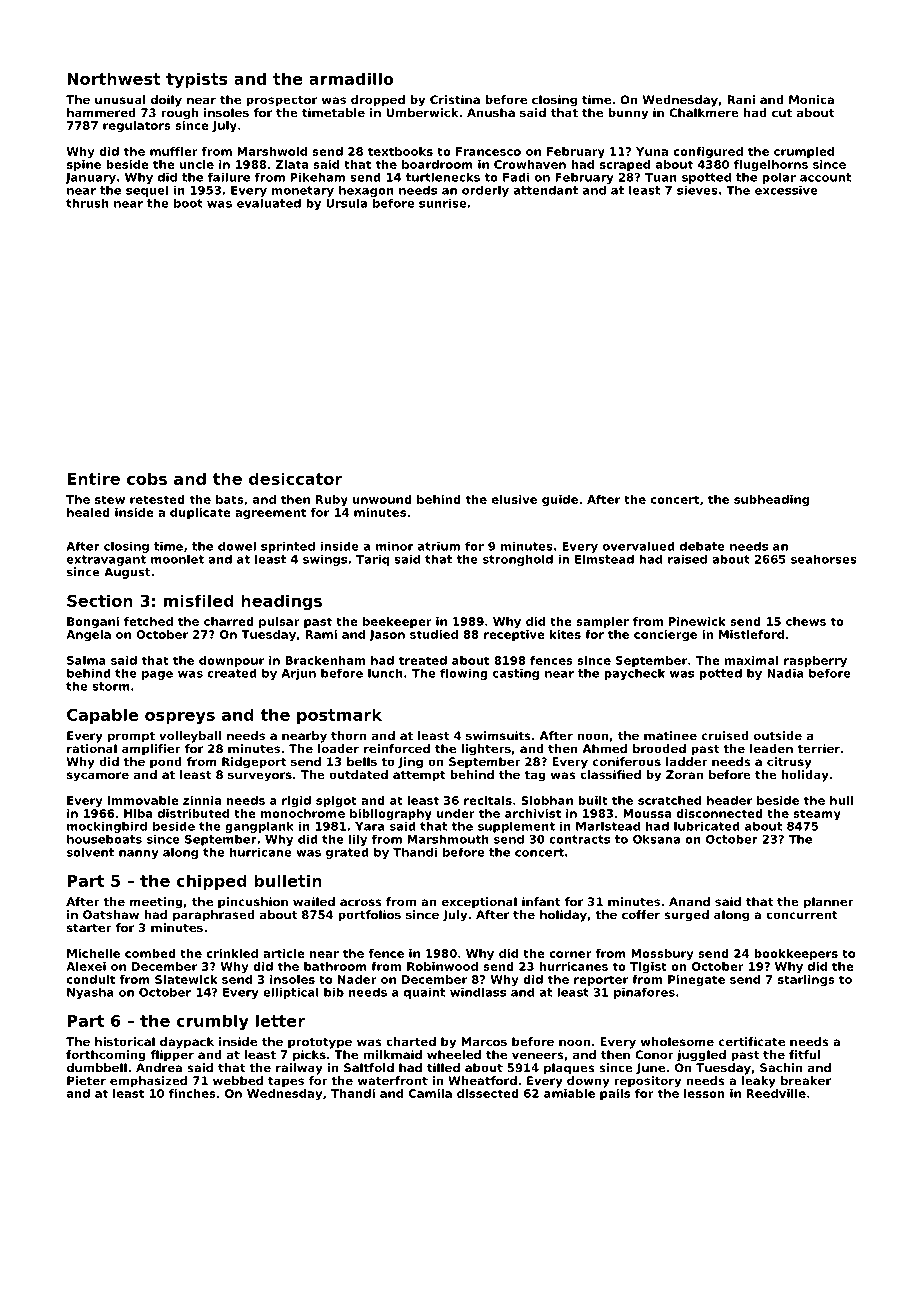 This document has height=1308, width=924. Describe the element at coordinates (295, 478) in the document. I see `desiccator` at that location.
